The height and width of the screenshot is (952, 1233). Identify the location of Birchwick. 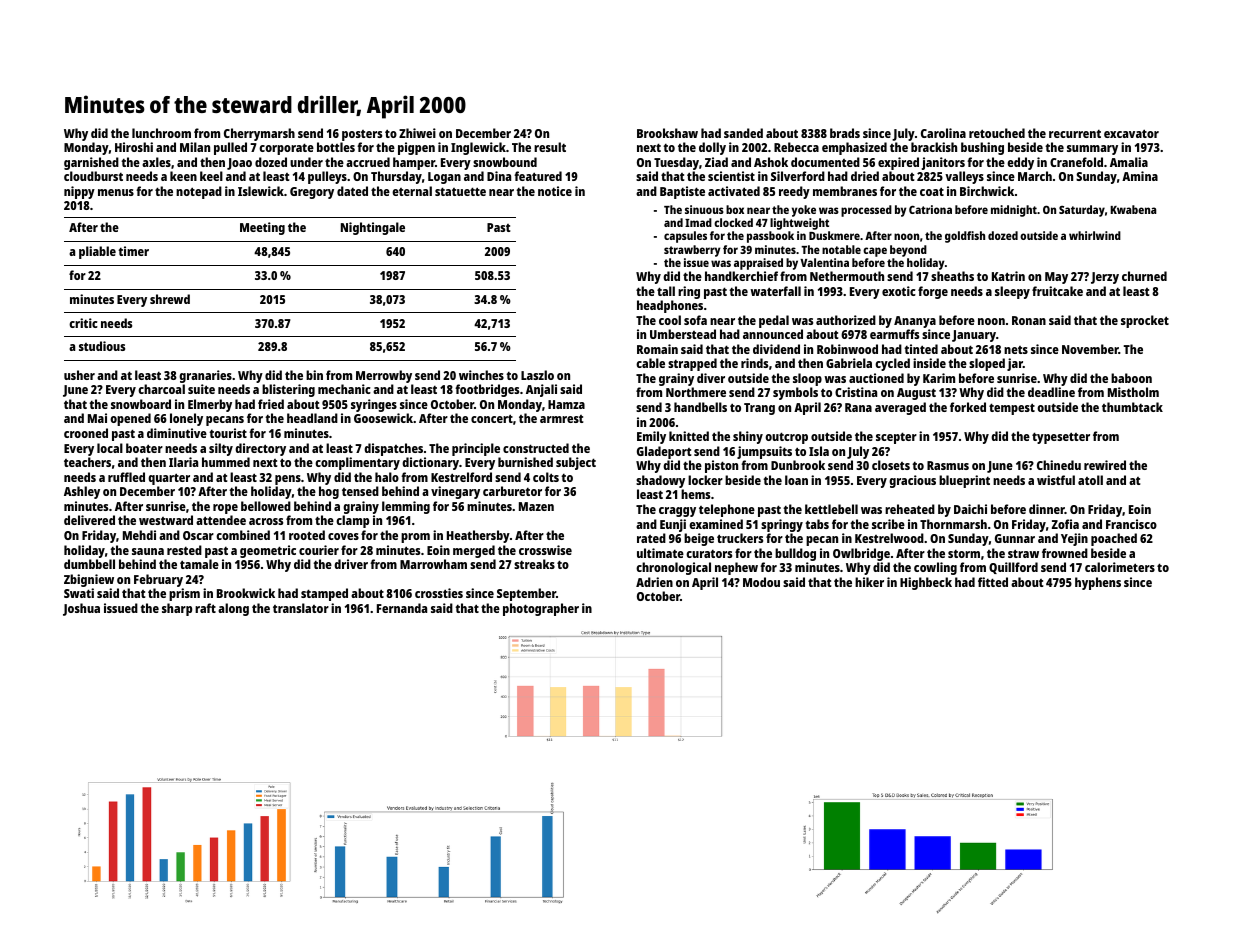
(987, 191).
